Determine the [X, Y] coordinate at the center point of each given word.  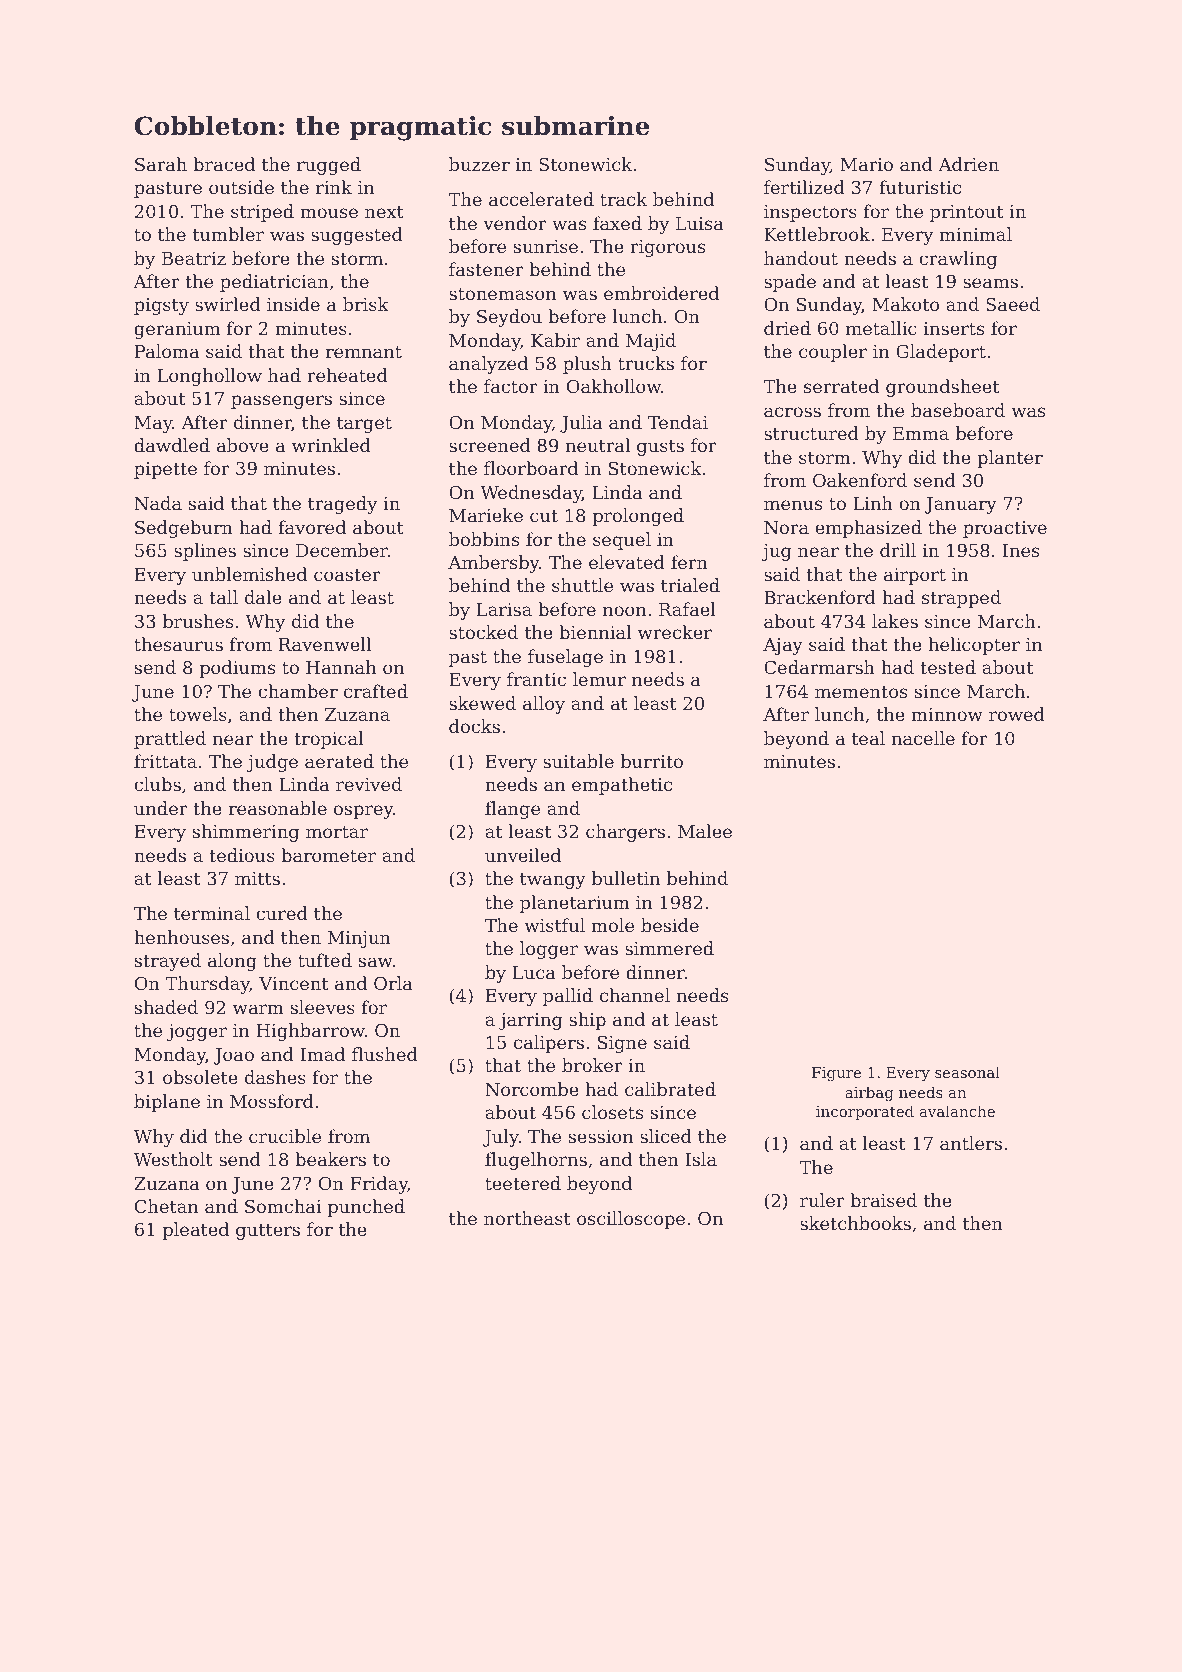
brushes [198, 621]
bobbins [484, 539]
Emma [921, 433]
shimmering [246, 833]
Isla [701, 1159]
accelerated [541, 199]
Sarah [161, 164]
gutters [268, 1232]
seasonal [967, 1072]
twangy [553, 881]
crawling [958, 260]
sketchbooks [855, 1223]
